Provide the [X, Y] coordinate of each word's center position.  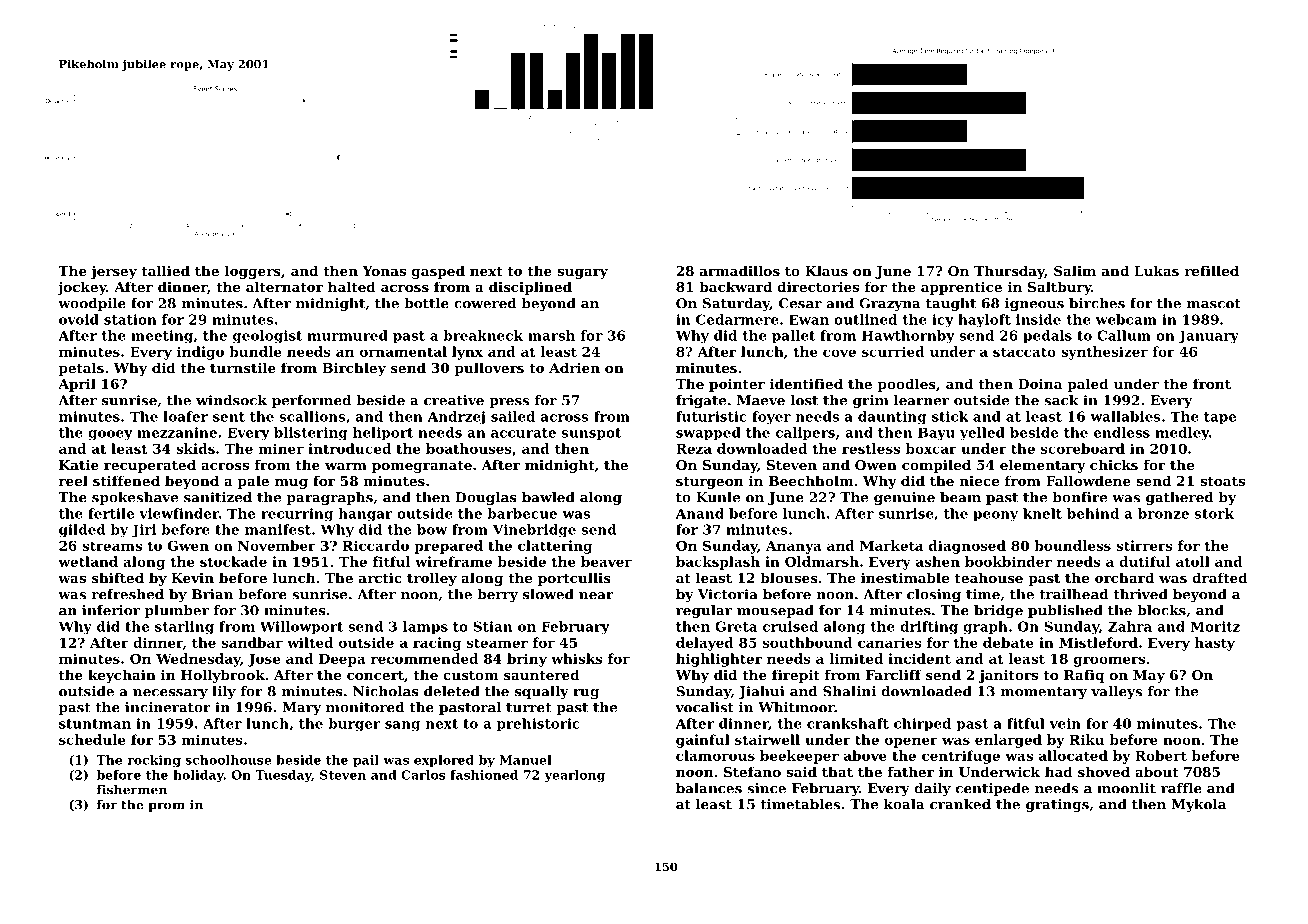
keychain [122, 676]
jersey [114, 272]
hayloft [984, 321]
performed [311, 401]
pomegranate [422, 467]
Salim [1075, 270]
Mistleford [1098, 642]
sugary [582, 274]
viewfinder [179, 513]
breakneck [483, 335]
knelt [1042, 513]
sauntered [542, 674]
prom [166, 807]
